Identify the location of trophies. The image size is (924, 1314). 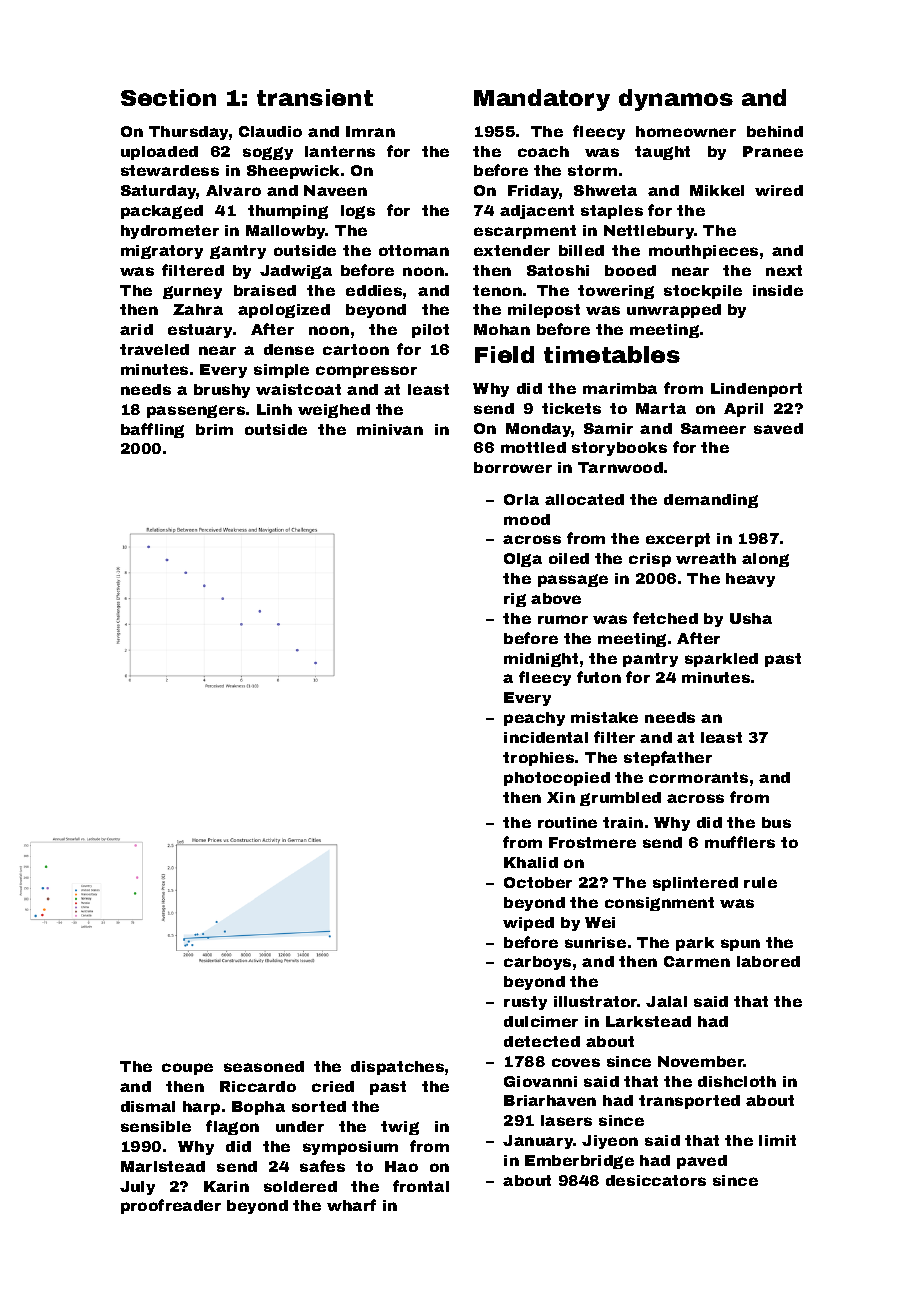
(538, 759).
